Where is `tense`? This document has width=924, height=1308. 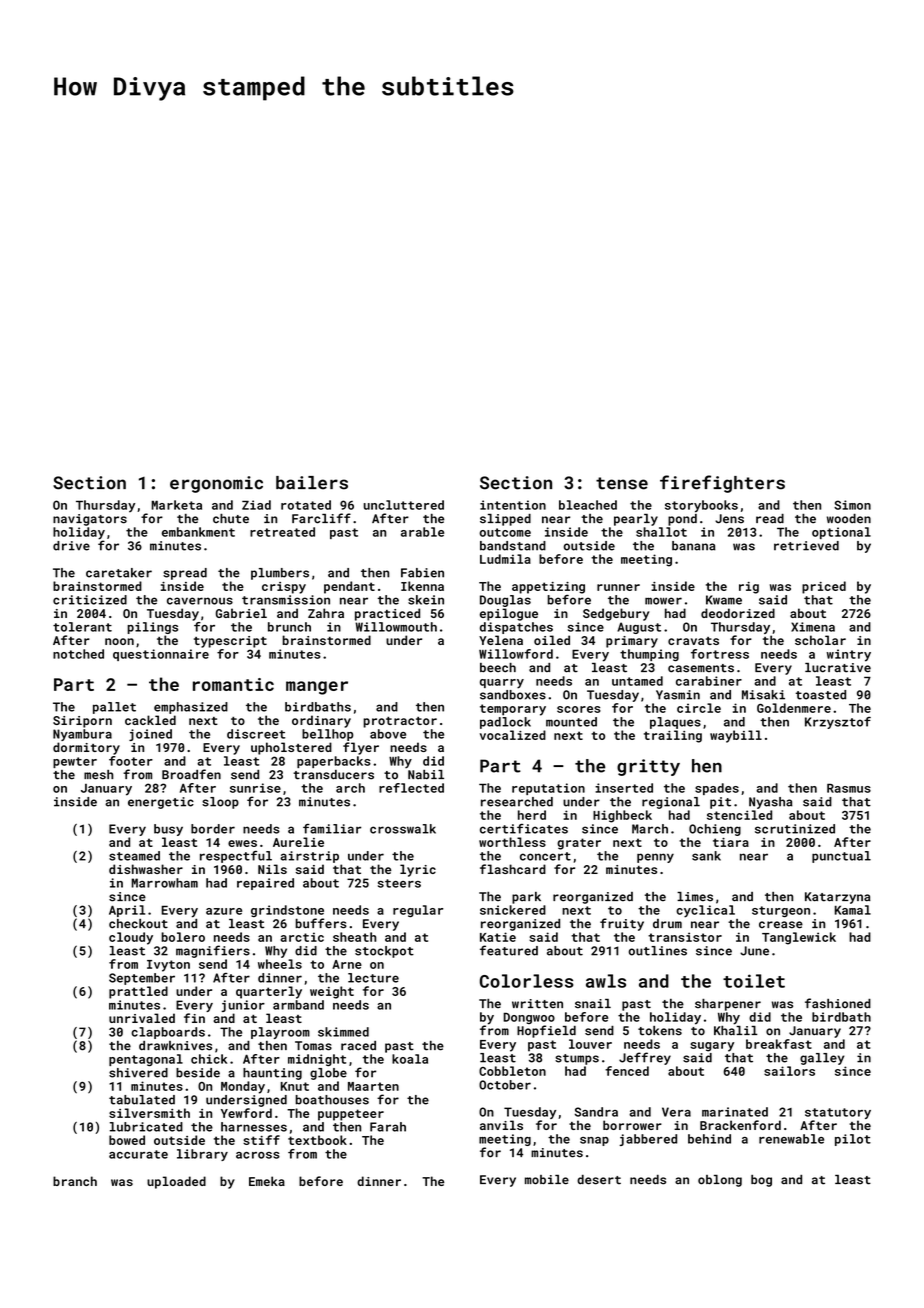
tense is located at coordinates (622, 483).
